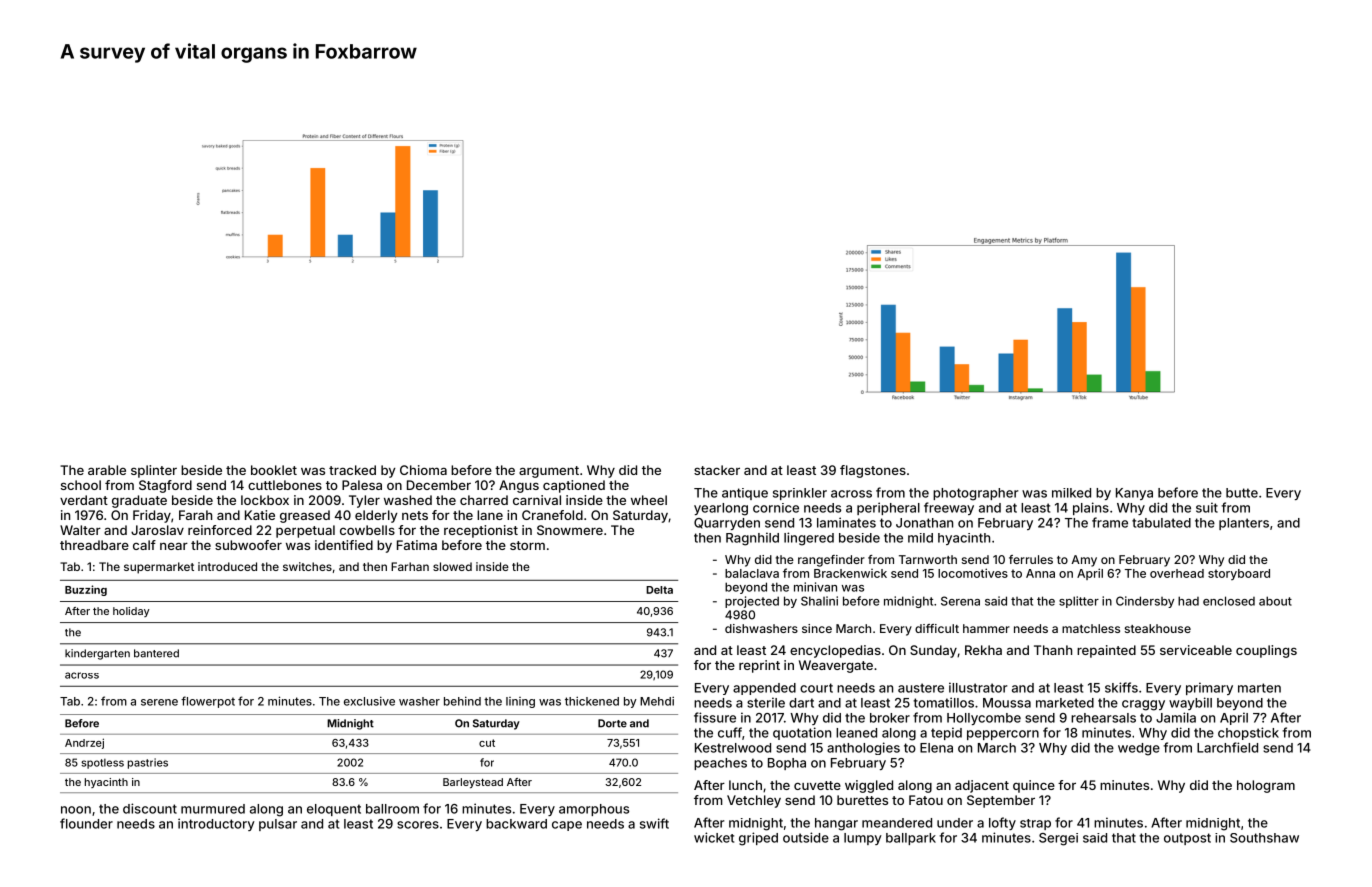 The width and height of the screenshot is (1372, 887). I want to click on bantered, so click(156, 653).
